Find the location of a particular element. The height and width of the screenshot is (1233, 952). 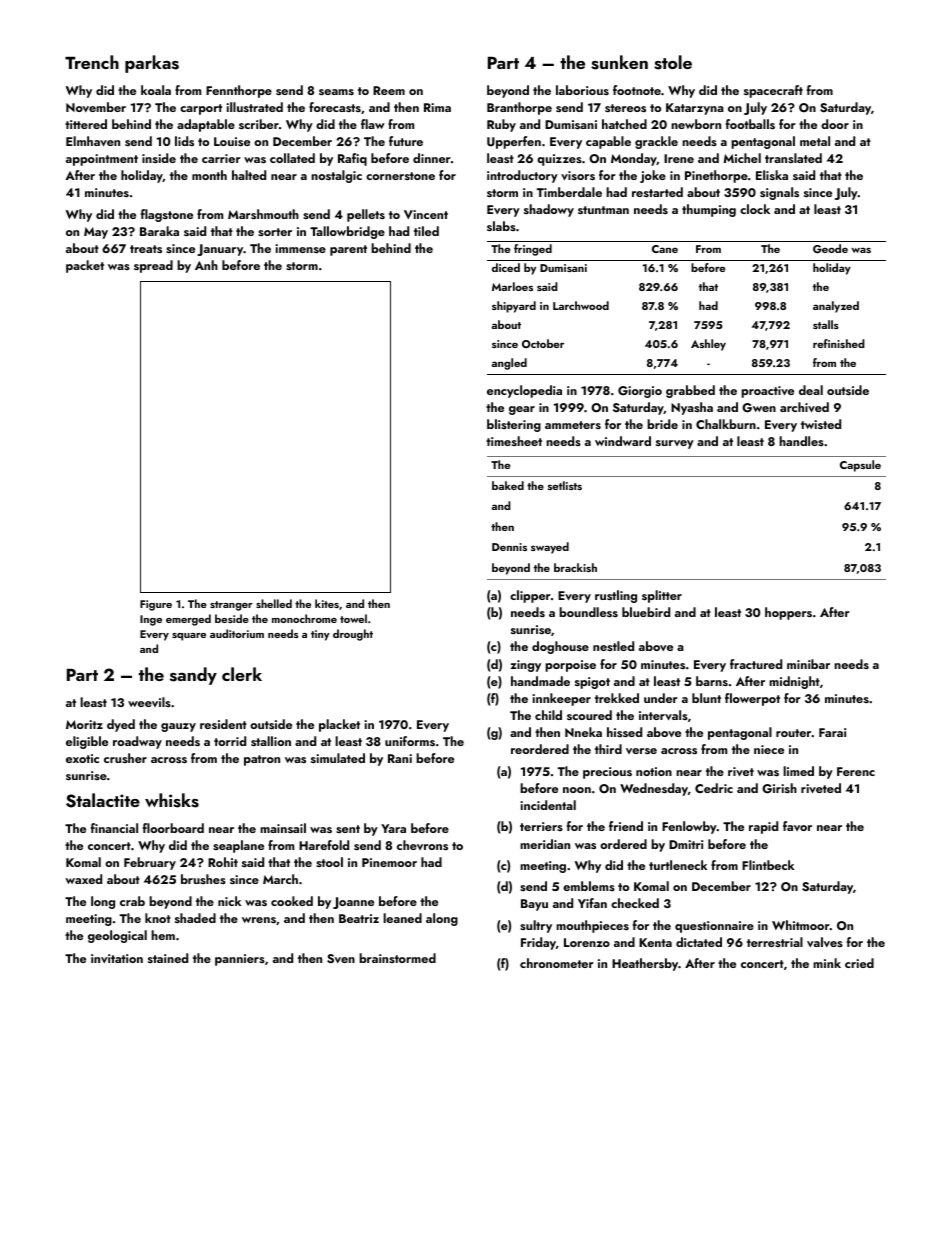

halted is located at coordinates (249, 175).
